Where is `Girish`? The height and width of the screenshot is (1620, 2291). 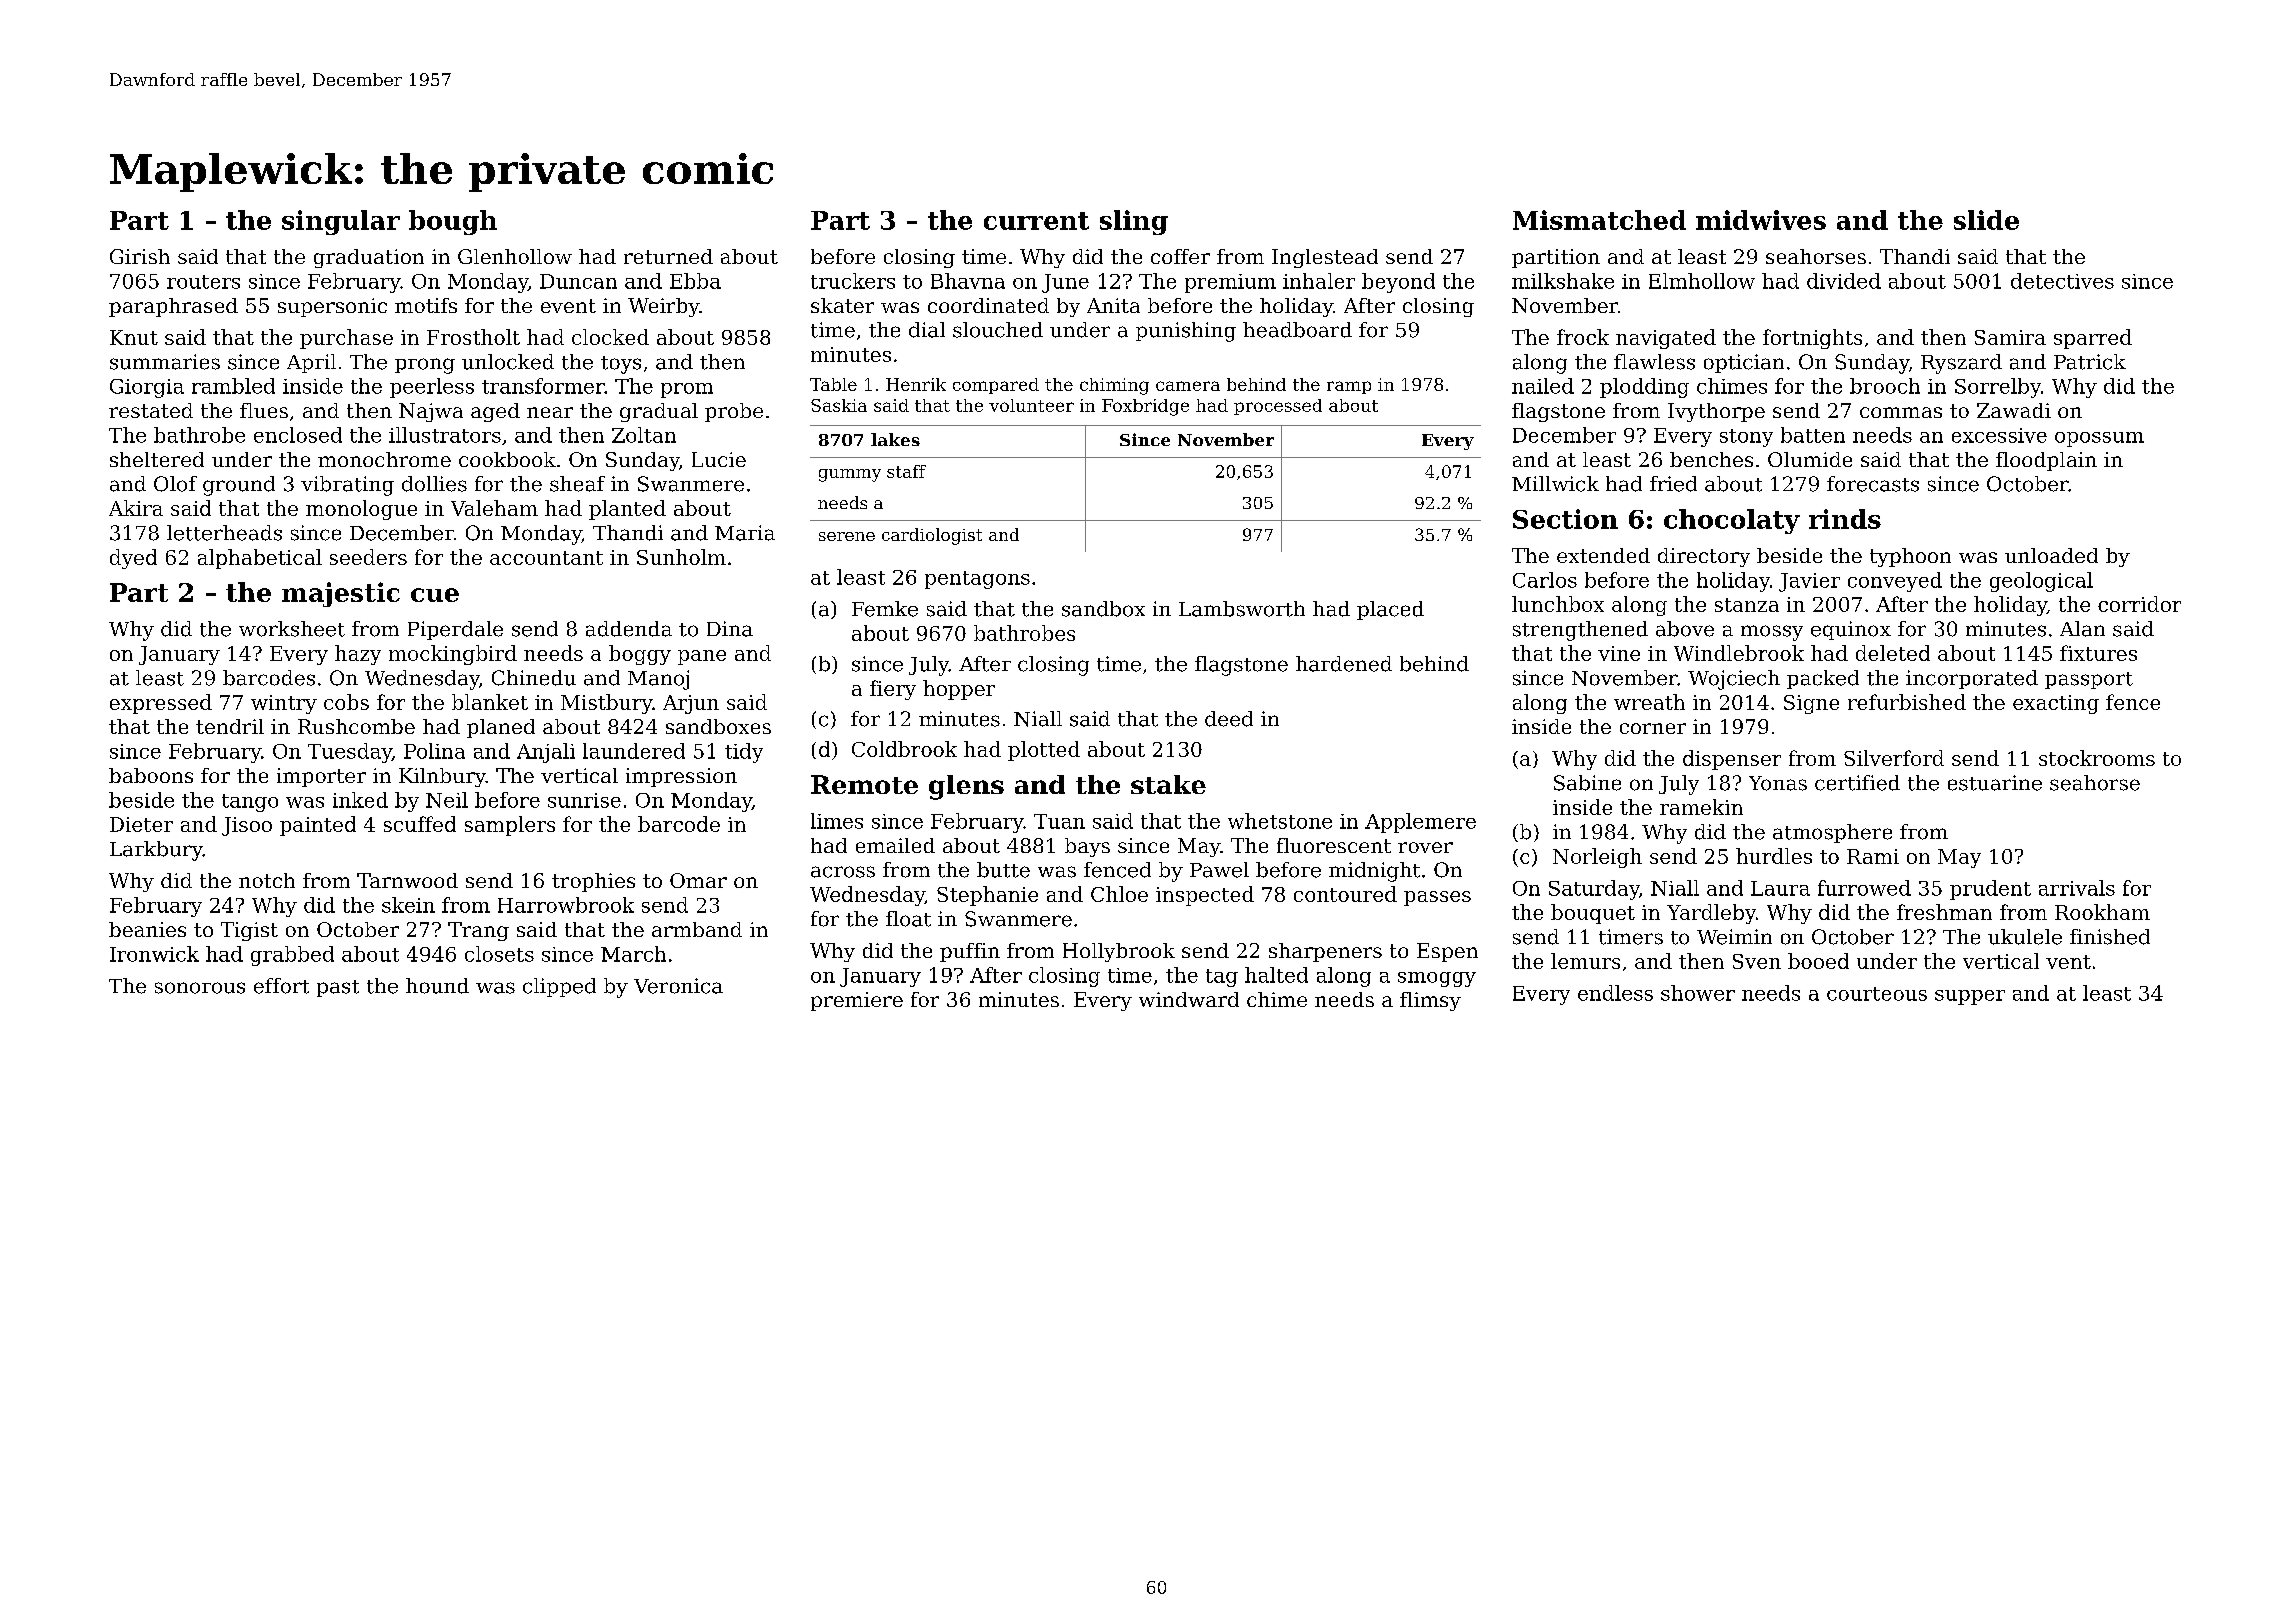
Girish is located at coordinates (140, 256).
